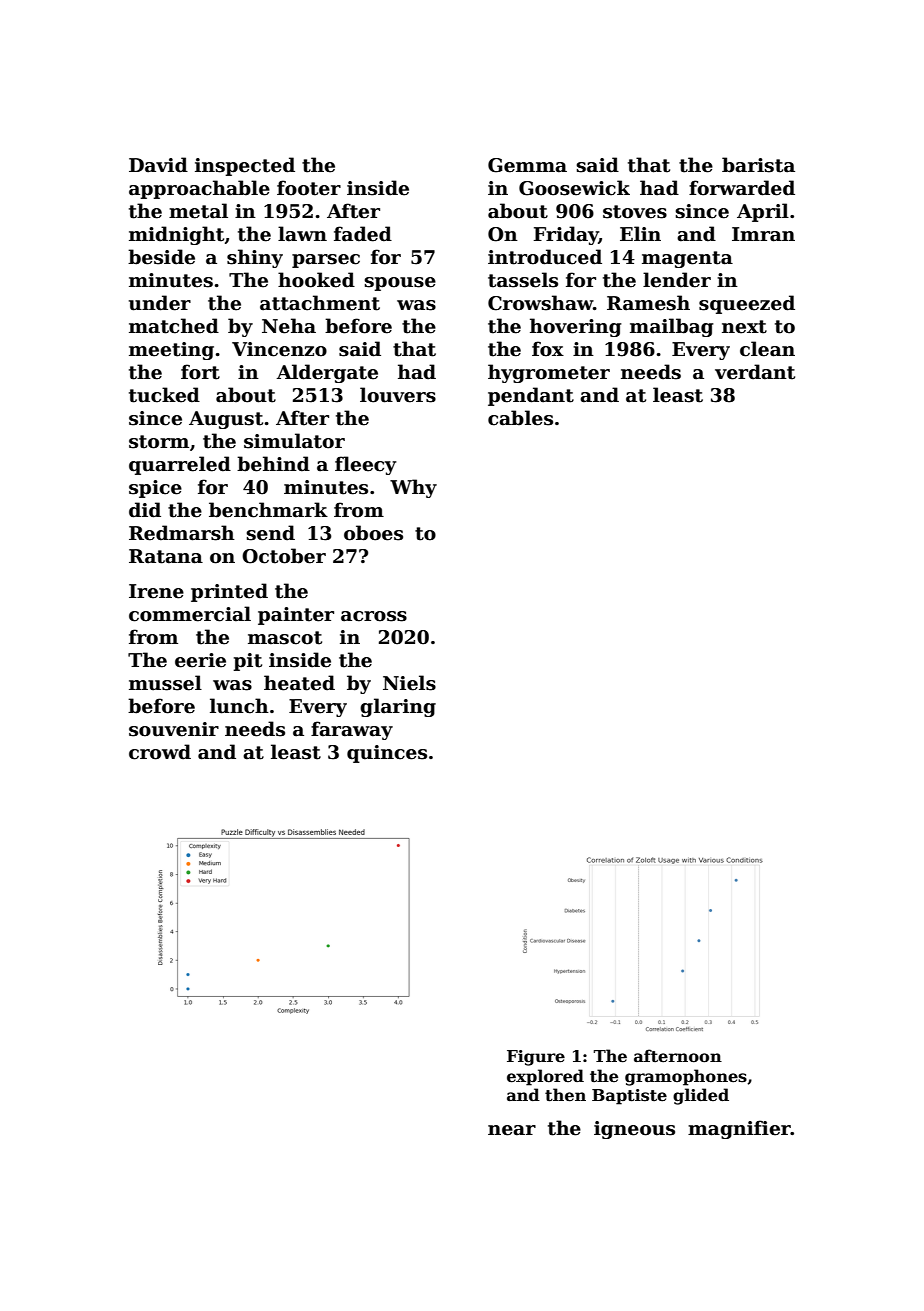  Describe the element at coordinates (512, 1130) in the image. I see `near` at that location.
